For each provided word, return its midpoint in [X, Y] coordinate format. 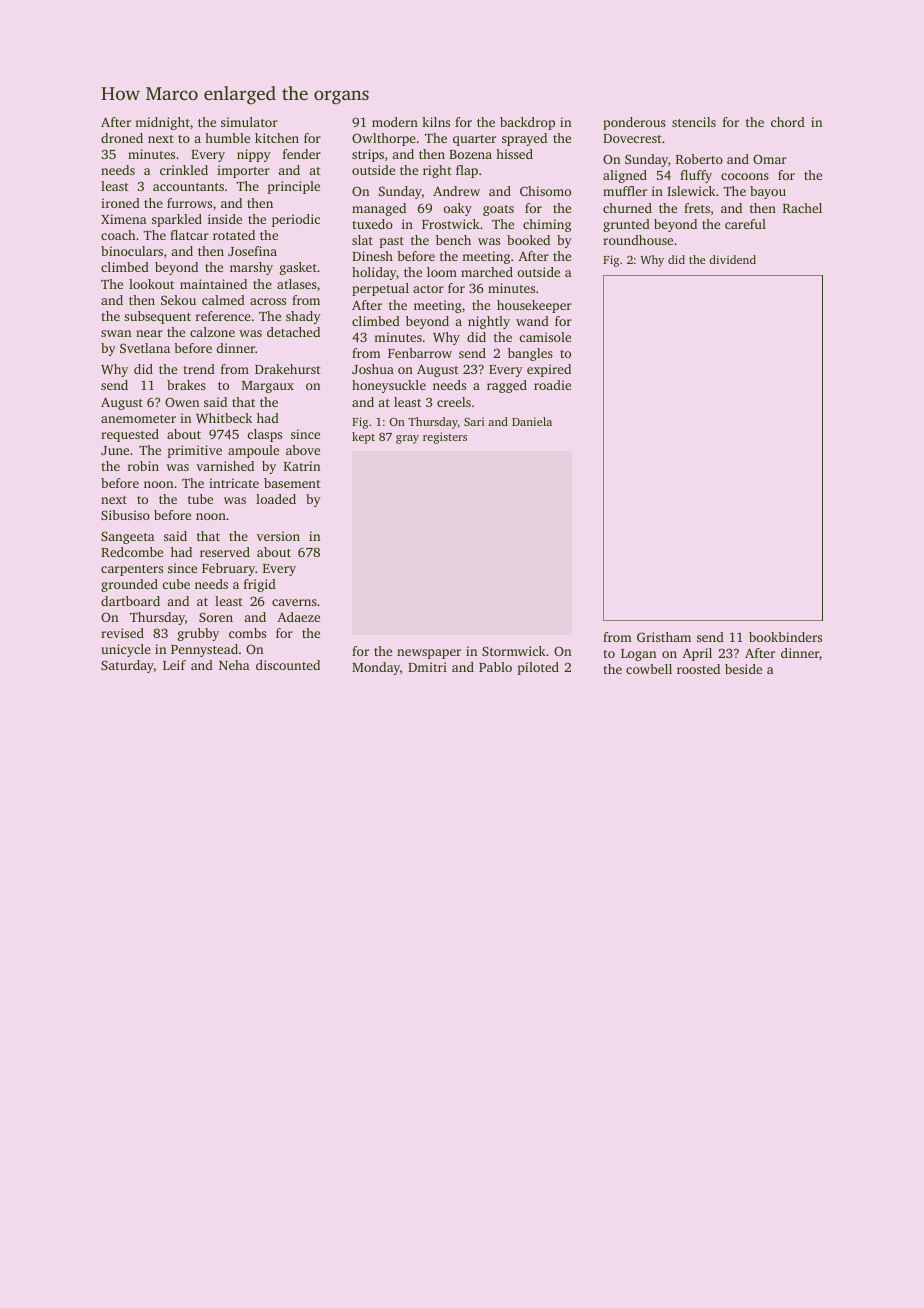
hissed [514, 154]
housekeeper [534, 306]
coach [118, 235]
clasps [265, 435]
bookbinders [785, 637]
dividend [732, 259]
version [278, 536]
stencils [694, 122]
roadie [552, 385]
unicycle [126, 650]
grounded [129, 585]
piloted [538, 668]
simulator [249, 122]
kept [363, 438]
